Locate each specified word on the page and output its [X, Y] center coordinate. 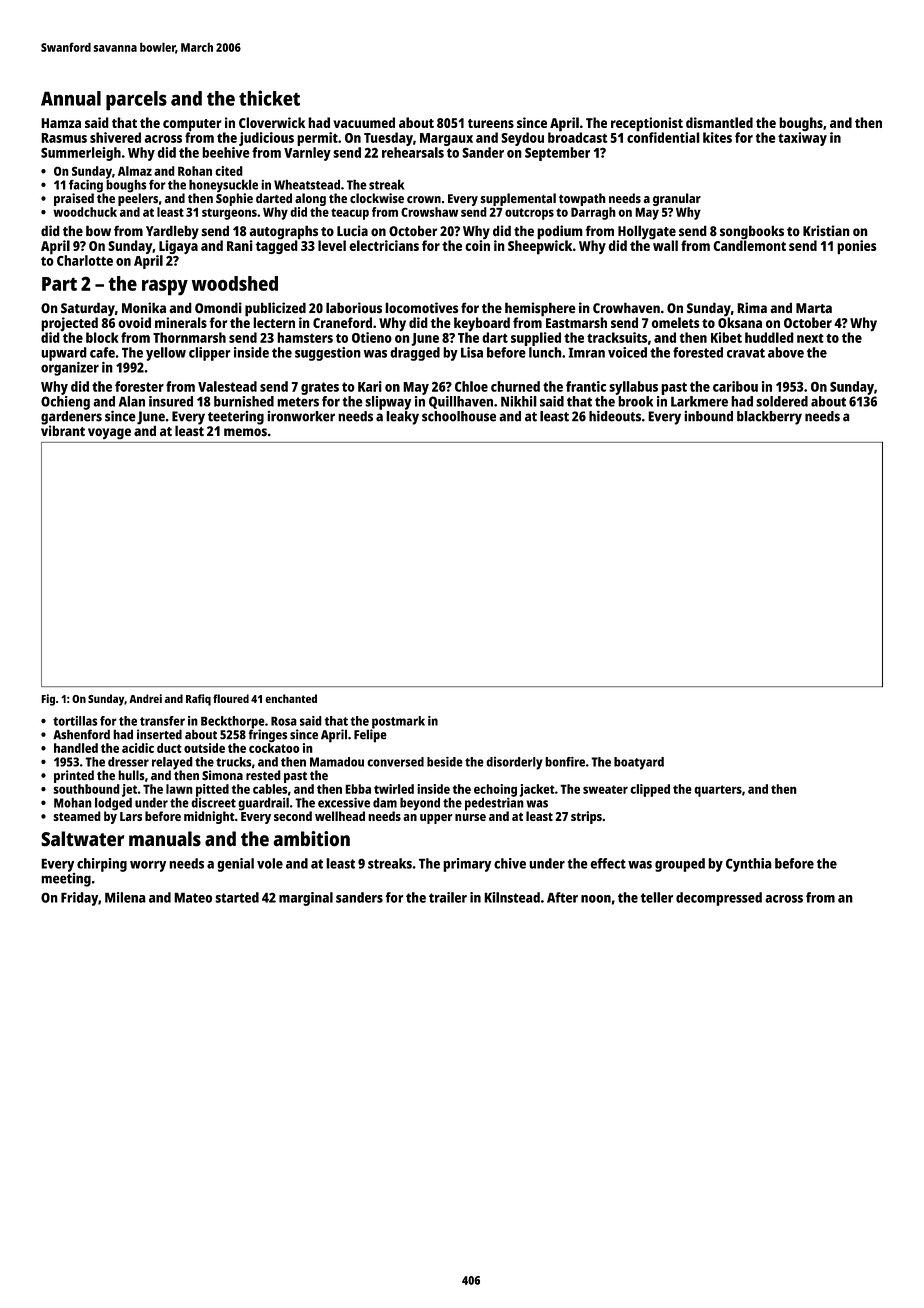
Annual [71, 98]
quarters [718, 791]
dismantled [719, 122]
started [237, 897]
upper [436, 819]
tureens [491, 123]
